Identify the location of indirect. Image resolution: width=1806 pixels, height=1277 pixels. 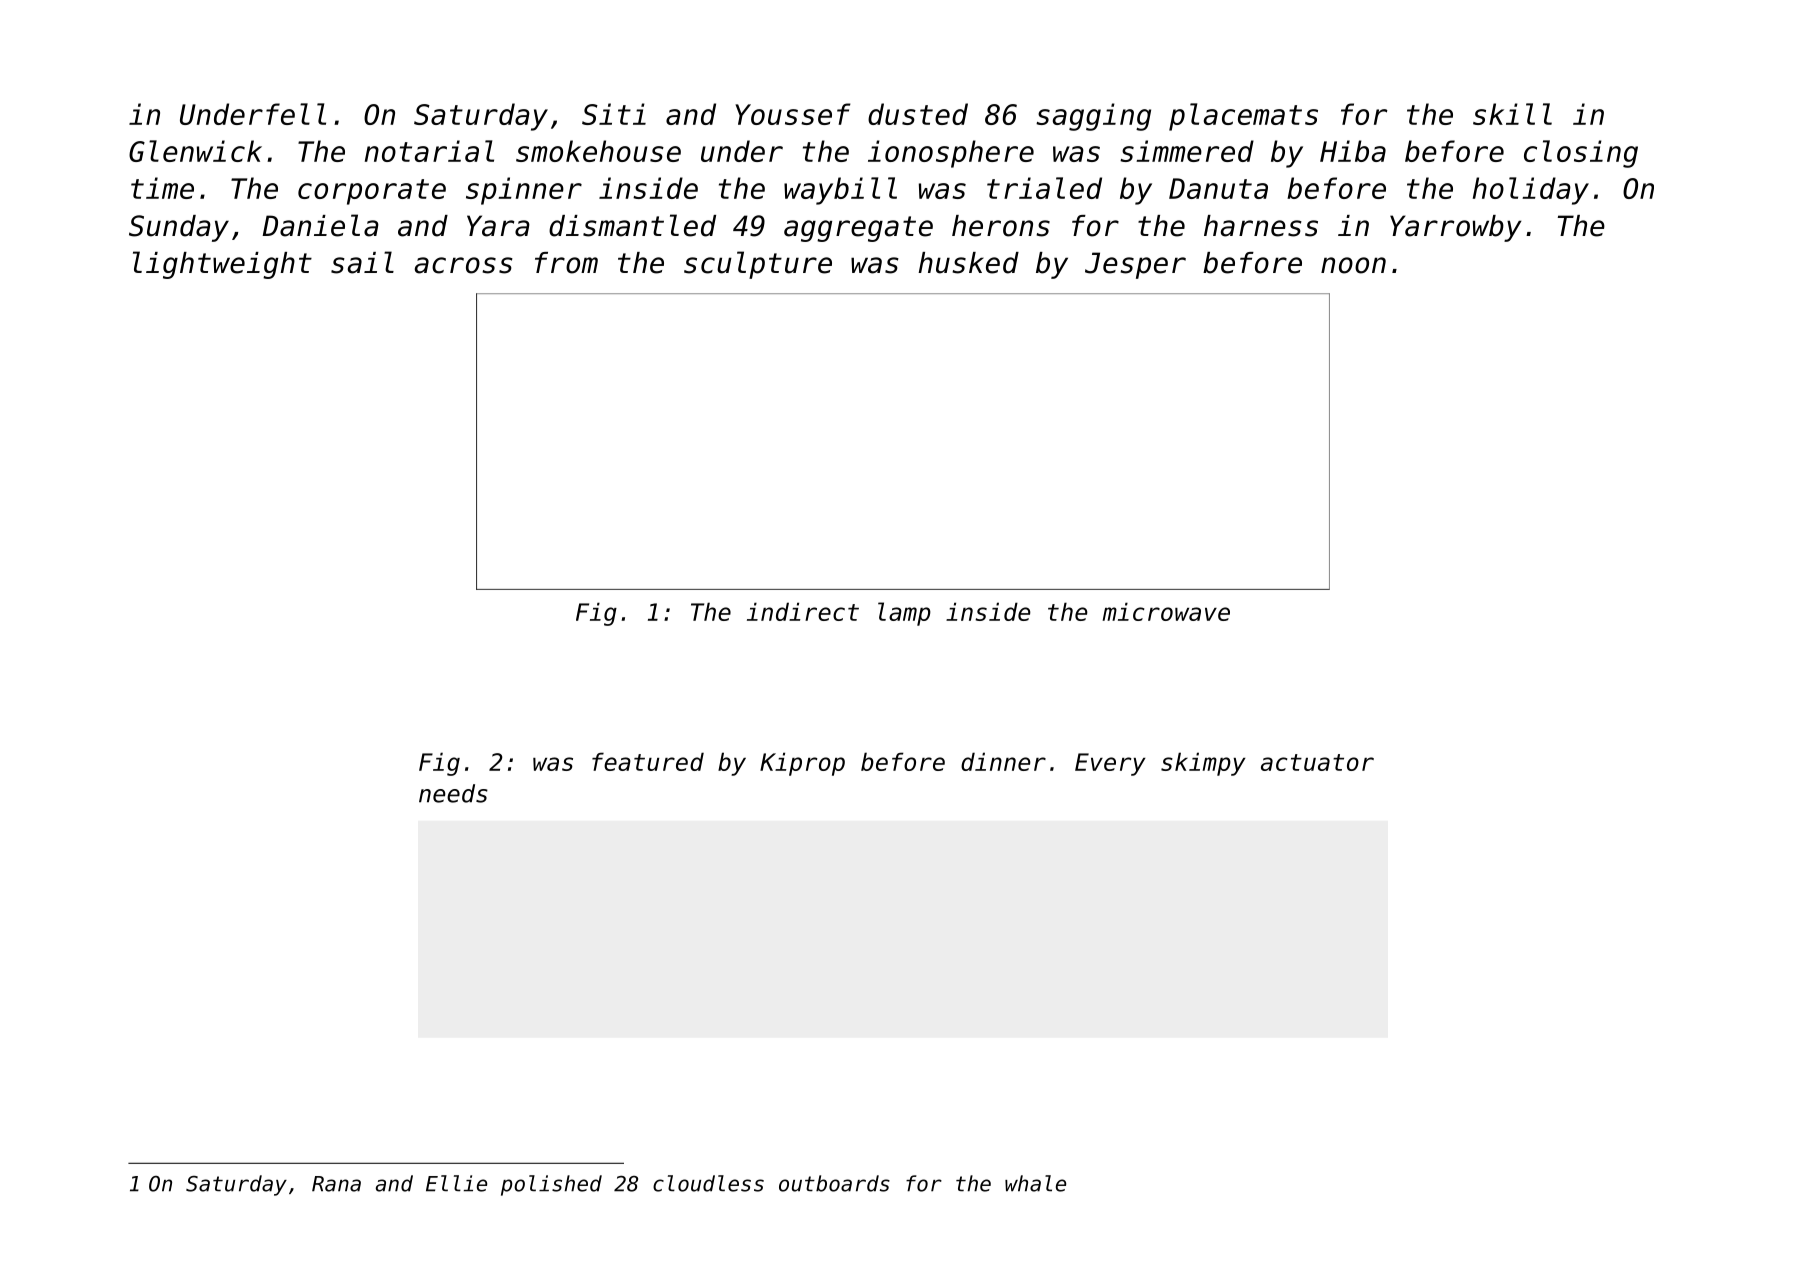
(803, 611).
